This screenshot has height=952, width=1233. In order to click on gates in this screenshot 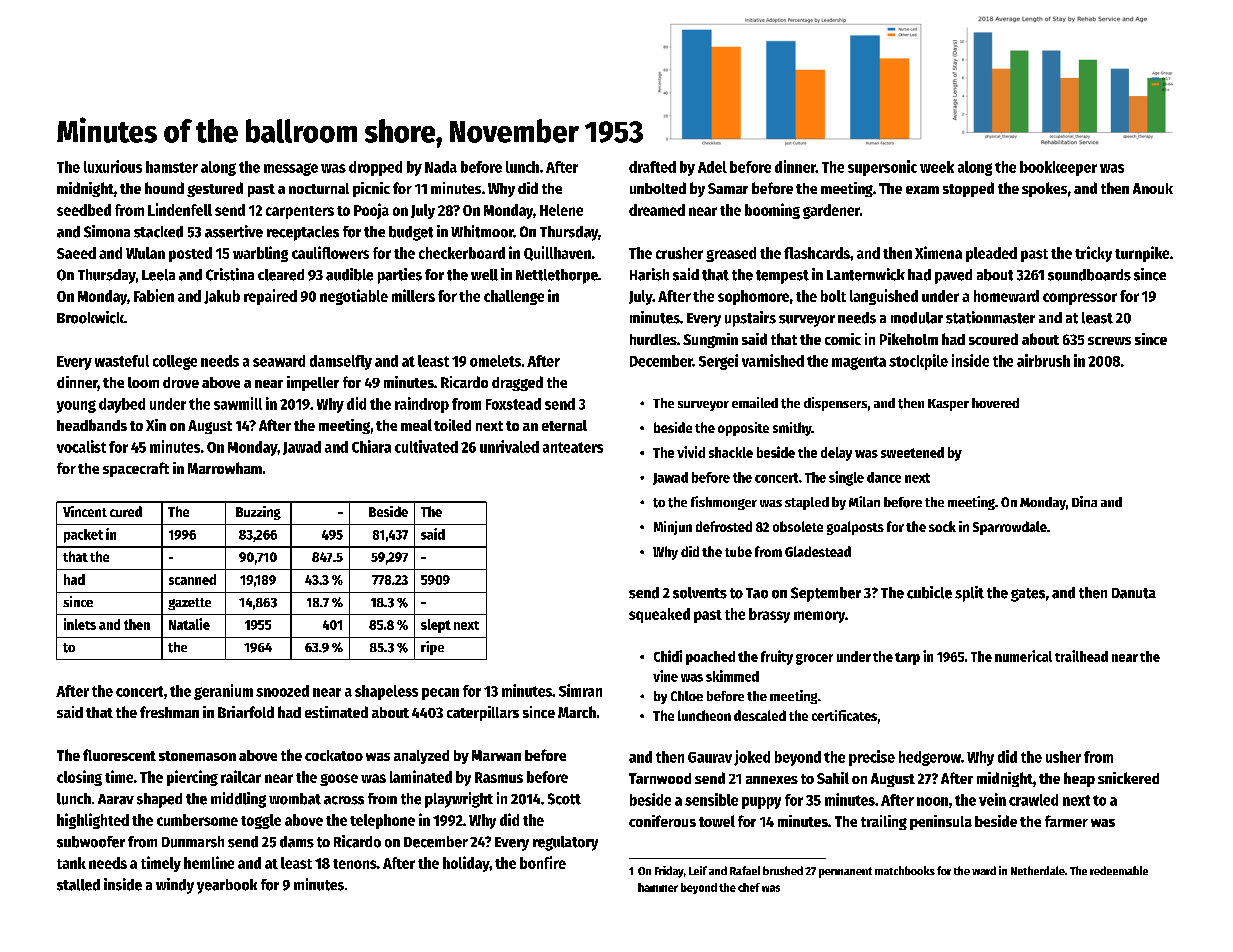, I will do `click(1028, 595)`.
